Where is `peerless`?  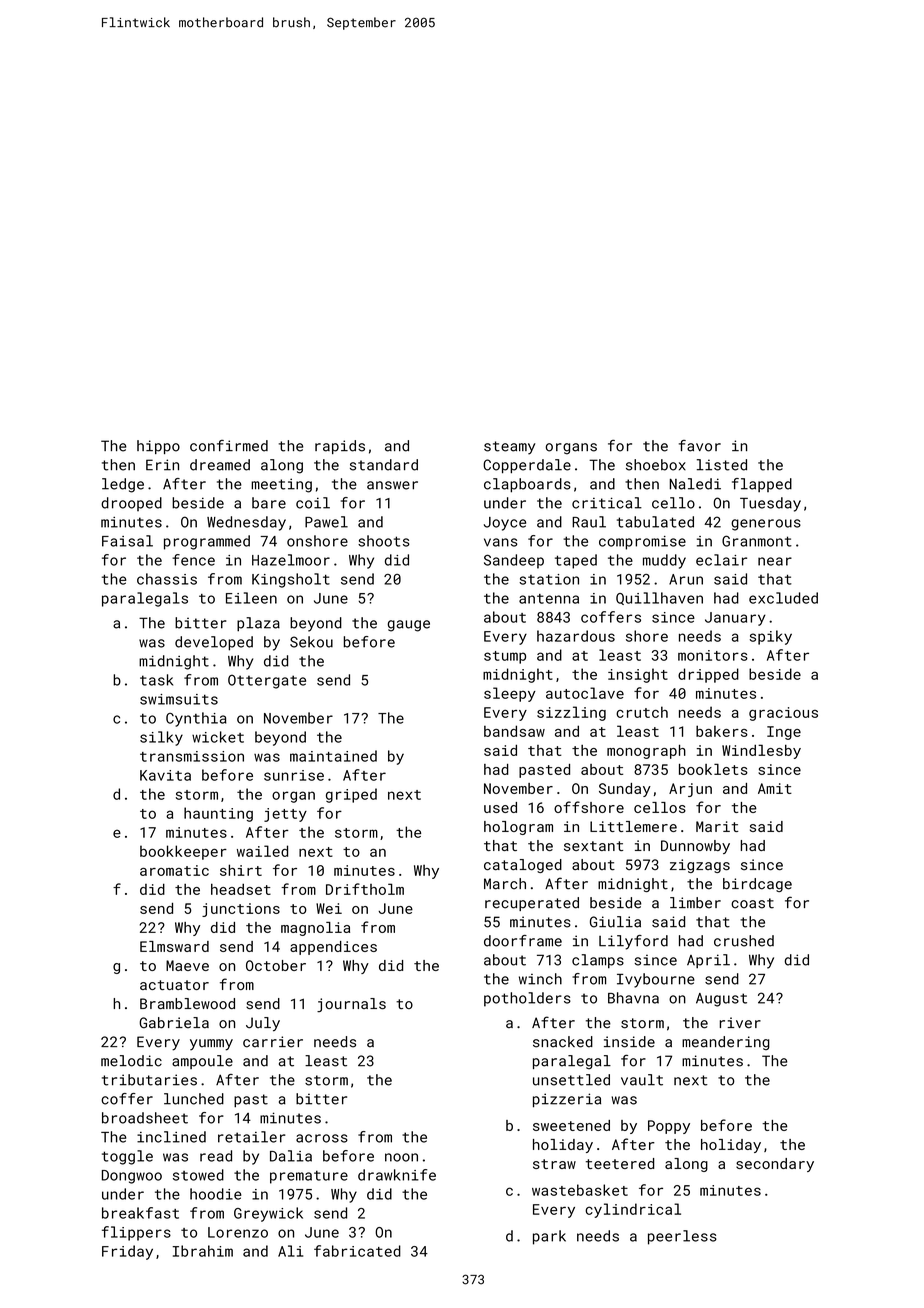
peerless is located at coordinates (682, 1237).
